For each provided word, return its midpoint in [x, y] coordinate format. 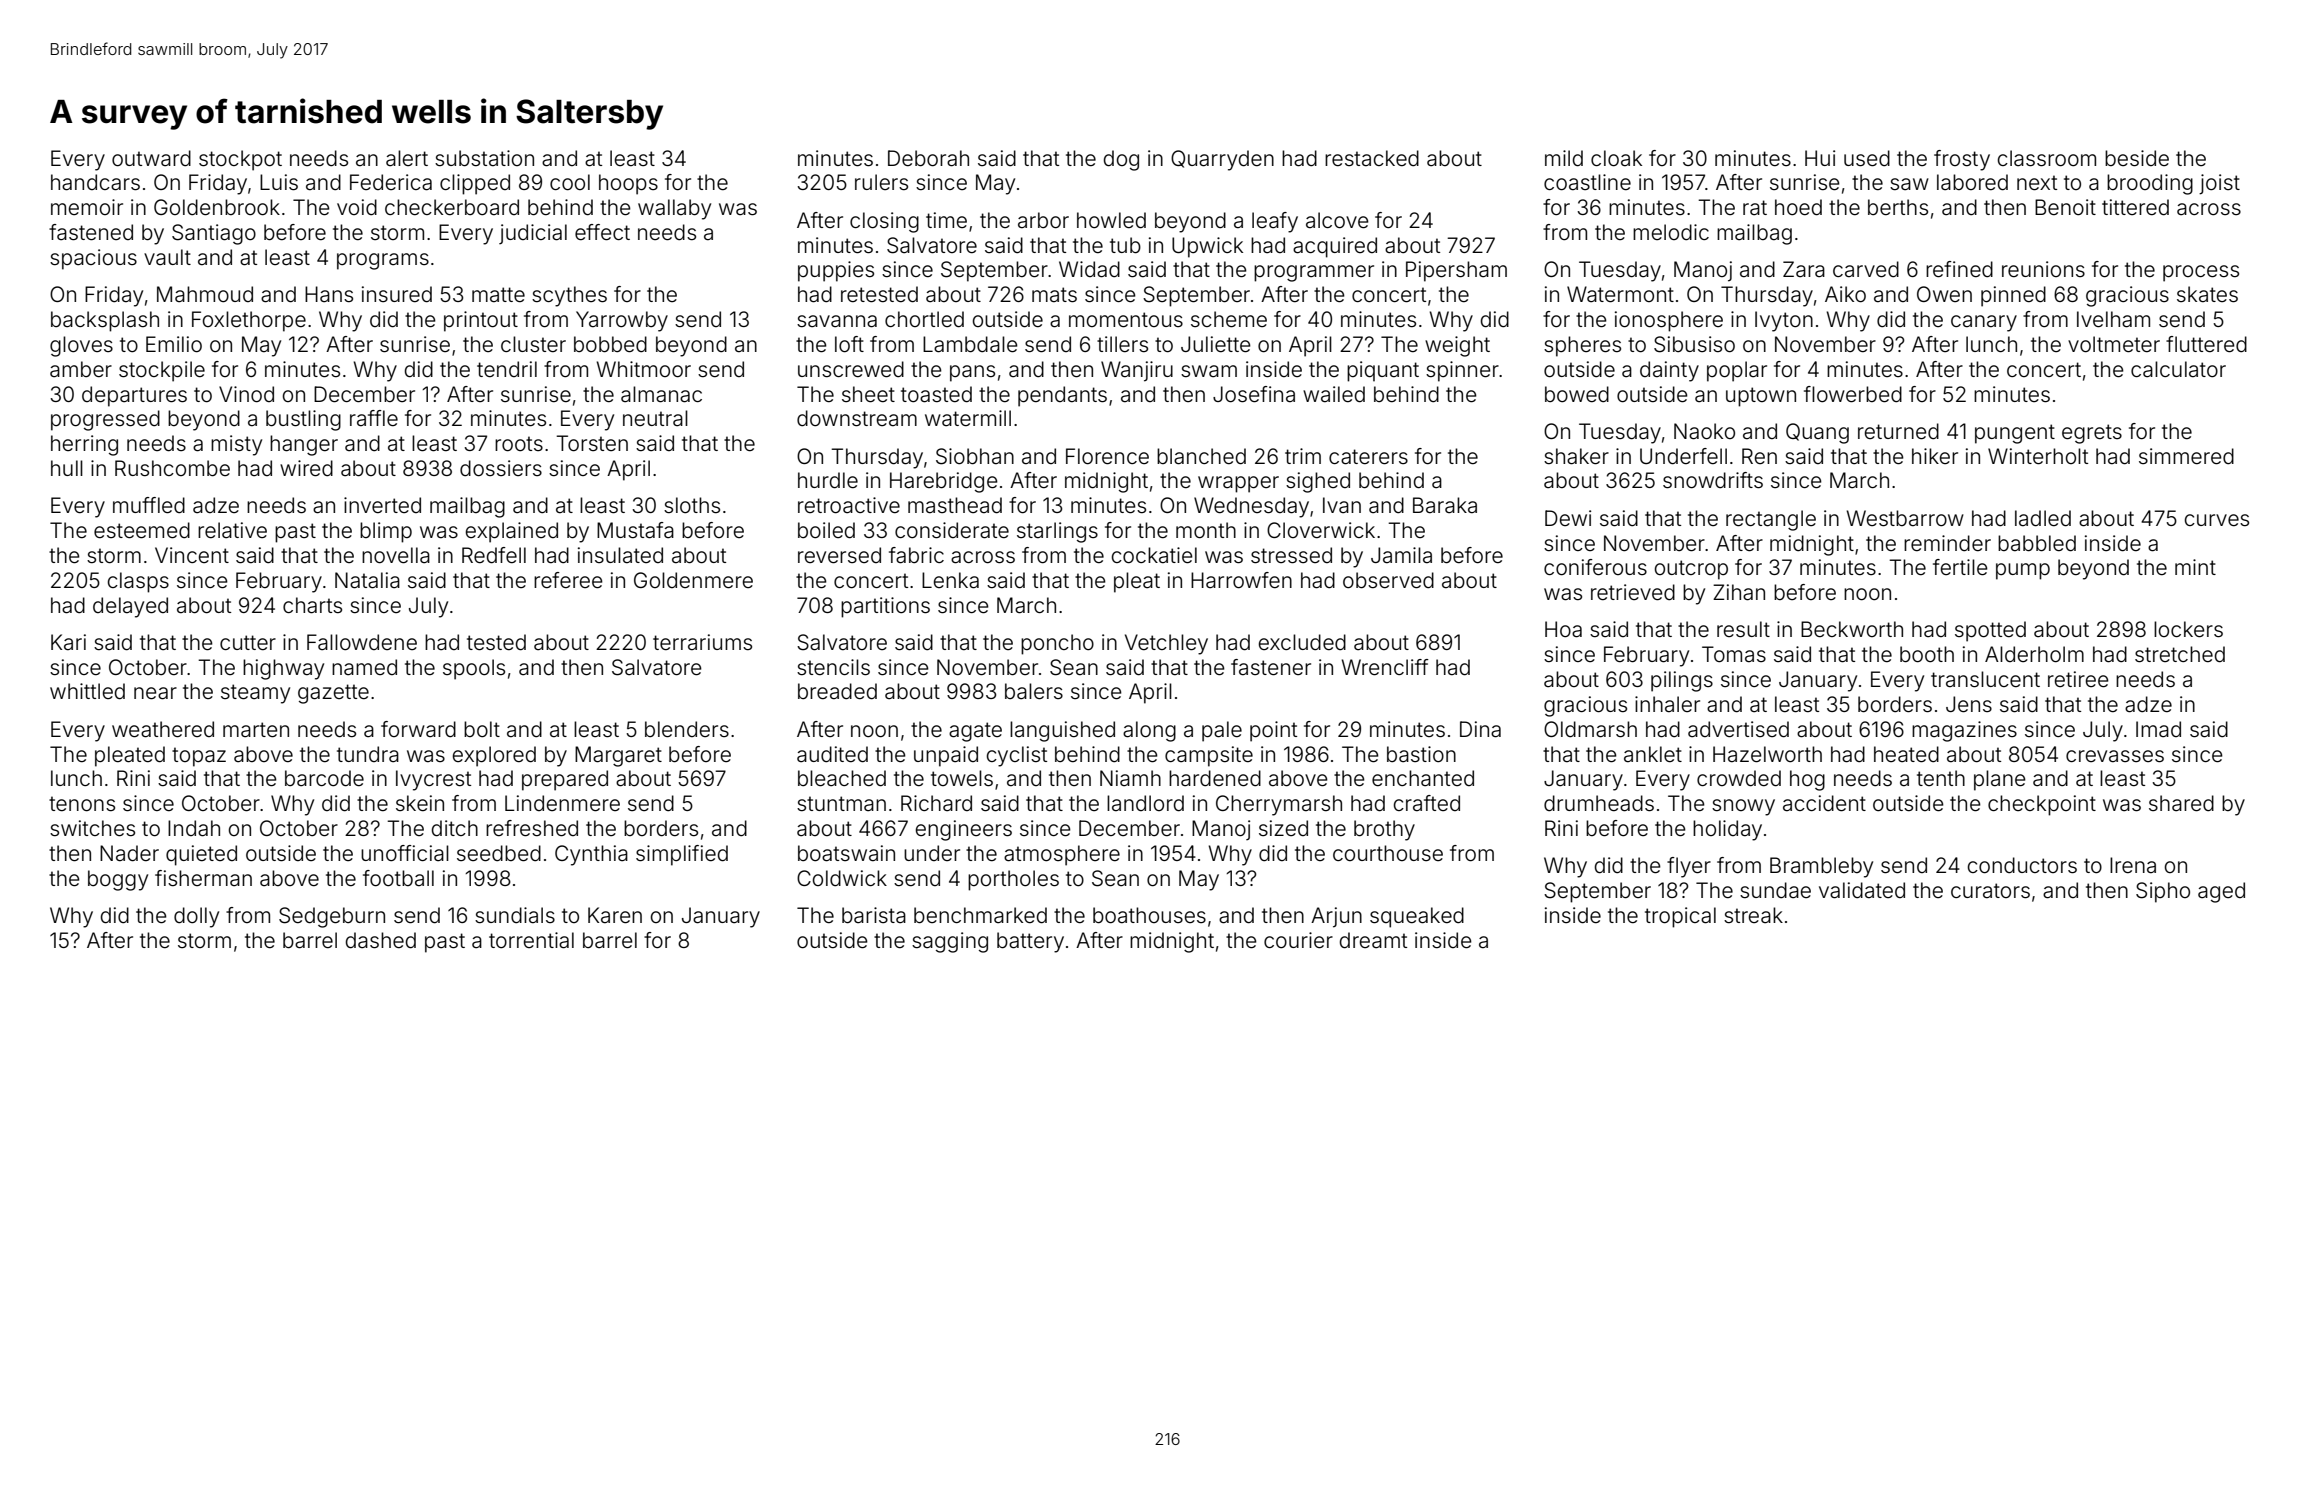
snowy [1743, 807]
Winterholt [2038, 456]
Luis [279, 182]
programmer [1314, 273]
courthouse [1388, 853]
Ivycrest [433, 780]
